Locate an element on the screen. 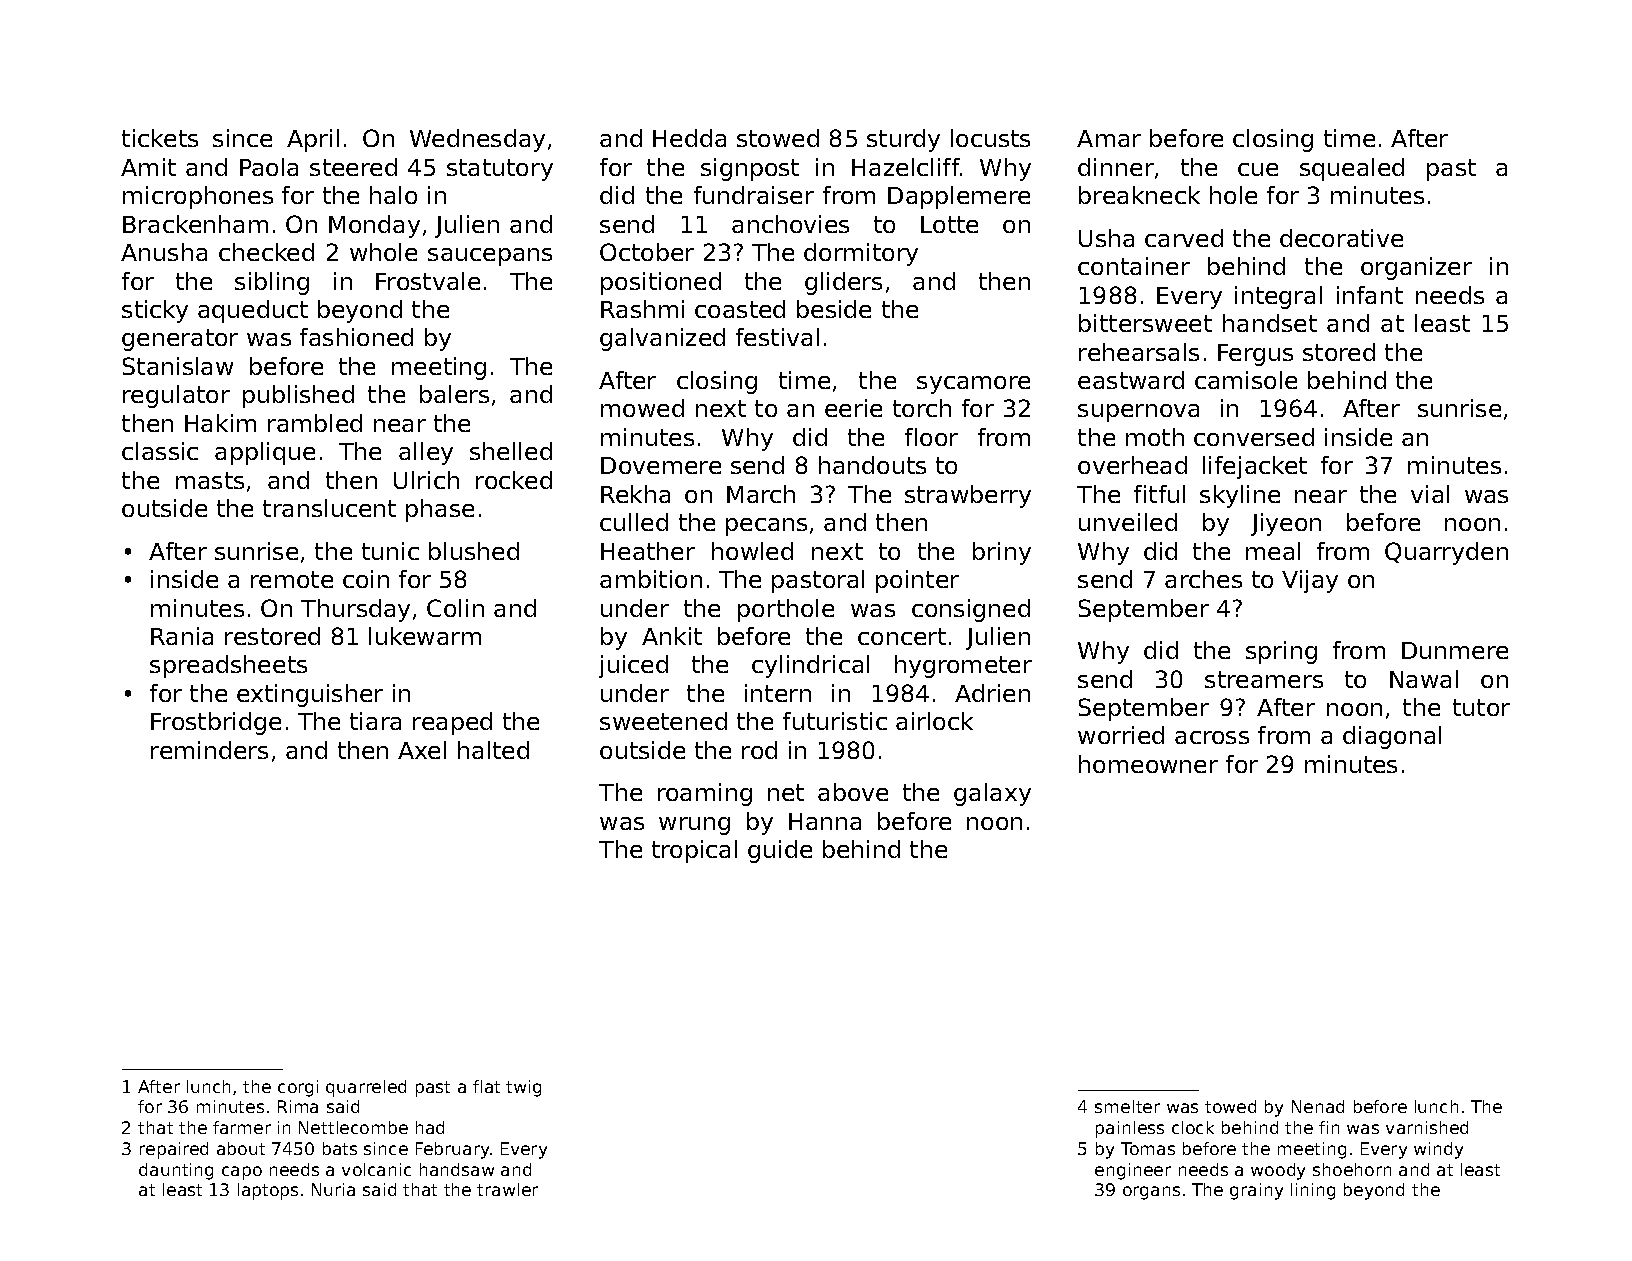 The image size is (1632, 1261). generator is located at coordinates (180, 340).
